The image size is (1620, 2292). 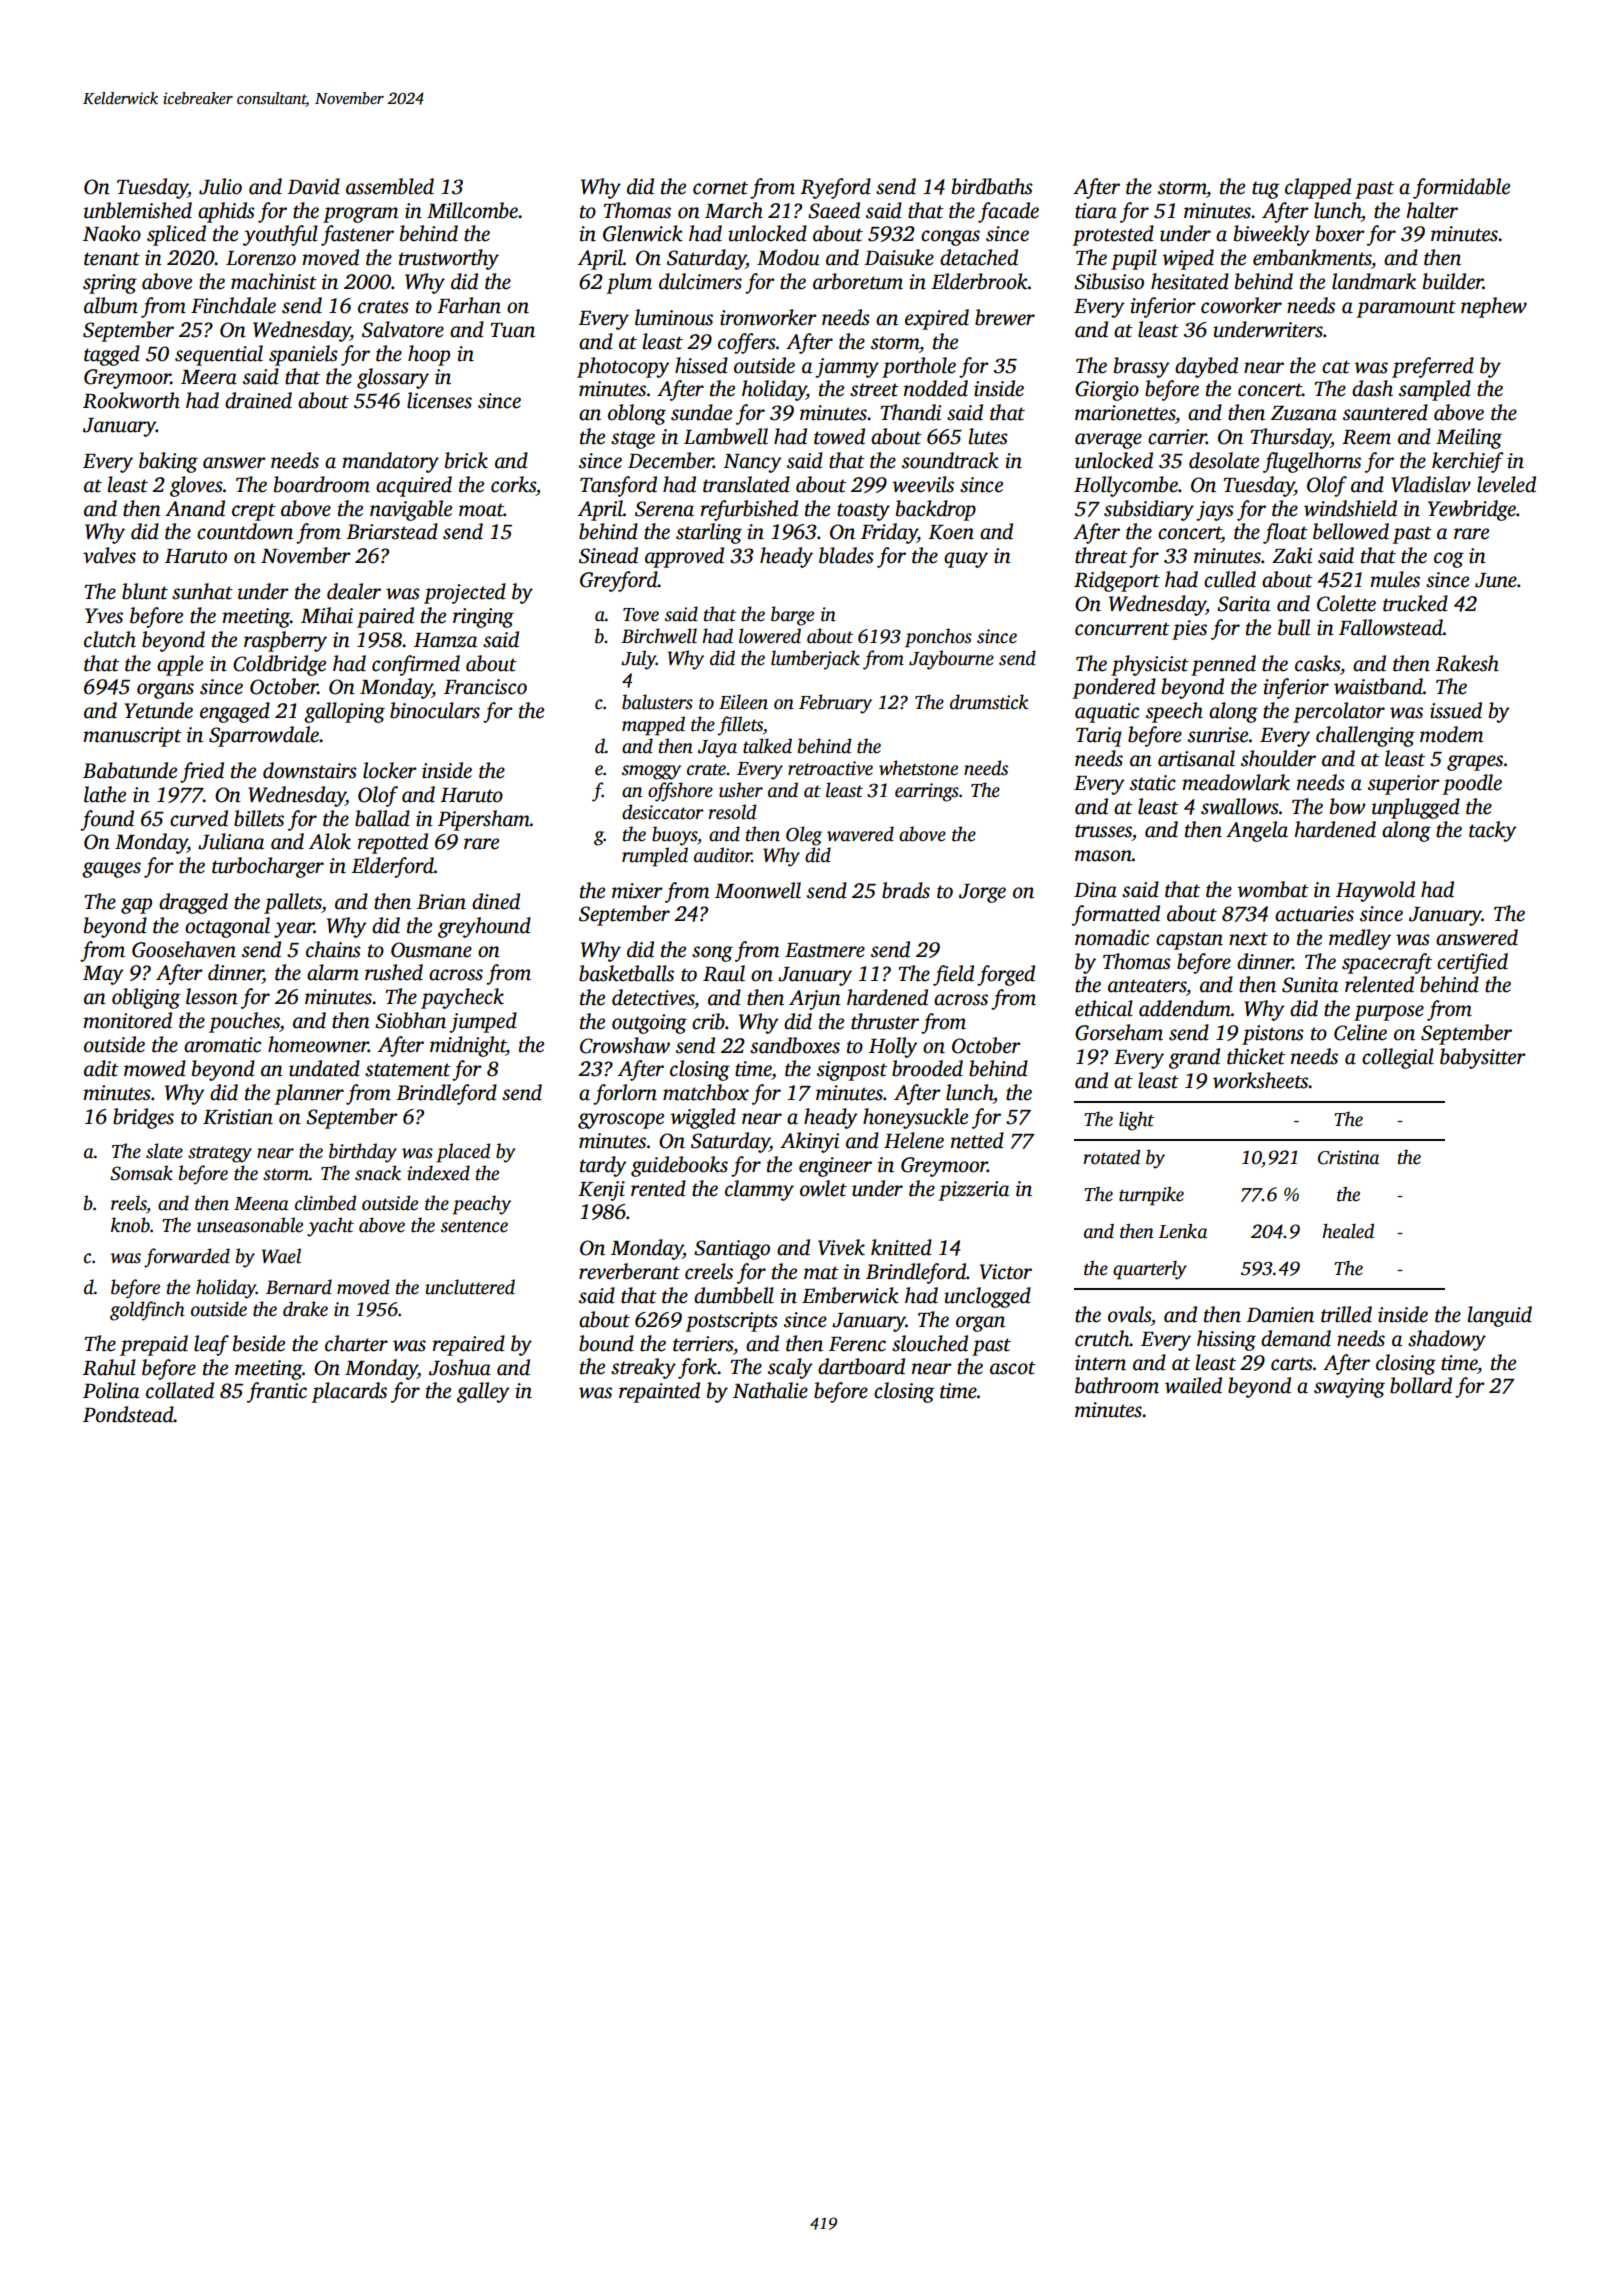 What do you see at coordinates (168, 462) in the screenshot?
I see `baking` at bounding box center [168, 462].
